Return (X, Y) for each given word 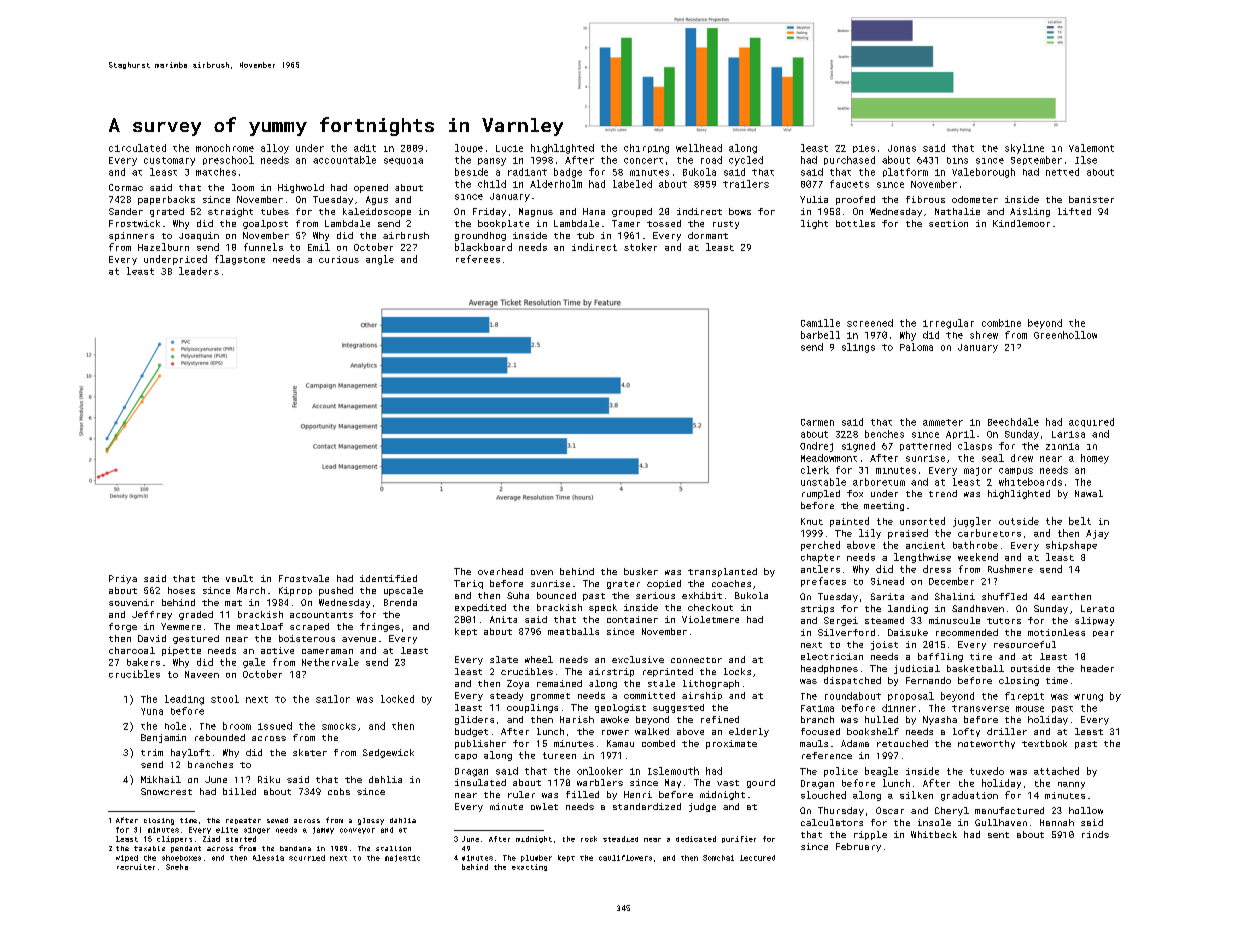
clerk (815, 470)
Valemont (1091, 148)
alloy (275, 149)
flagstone (240, 260)
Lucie (509, 148)
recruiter (136, 867)
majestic (402, 858)
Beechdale (1013, 422)
